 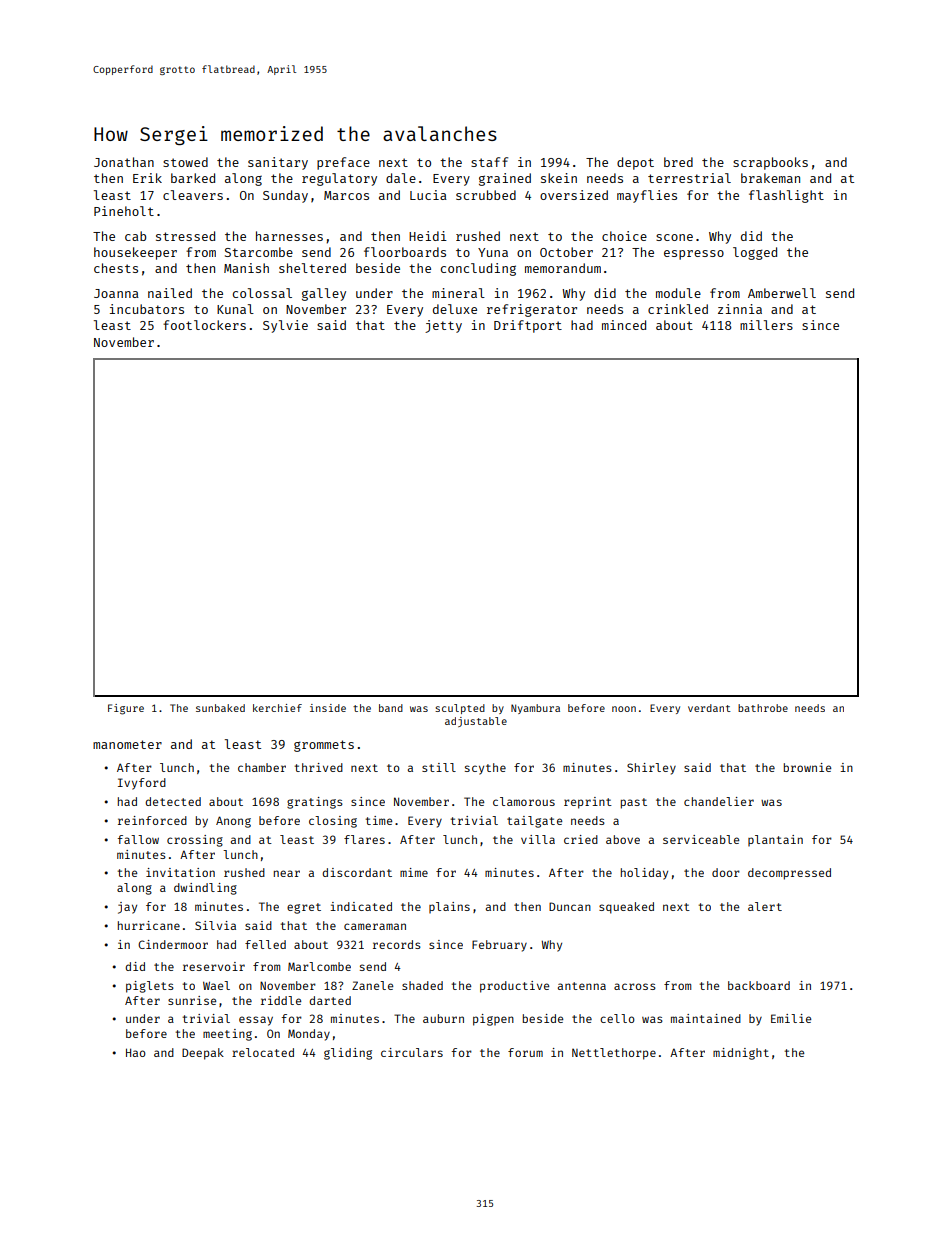 I want to click on terrestrial, so click(x=689, y=178).
